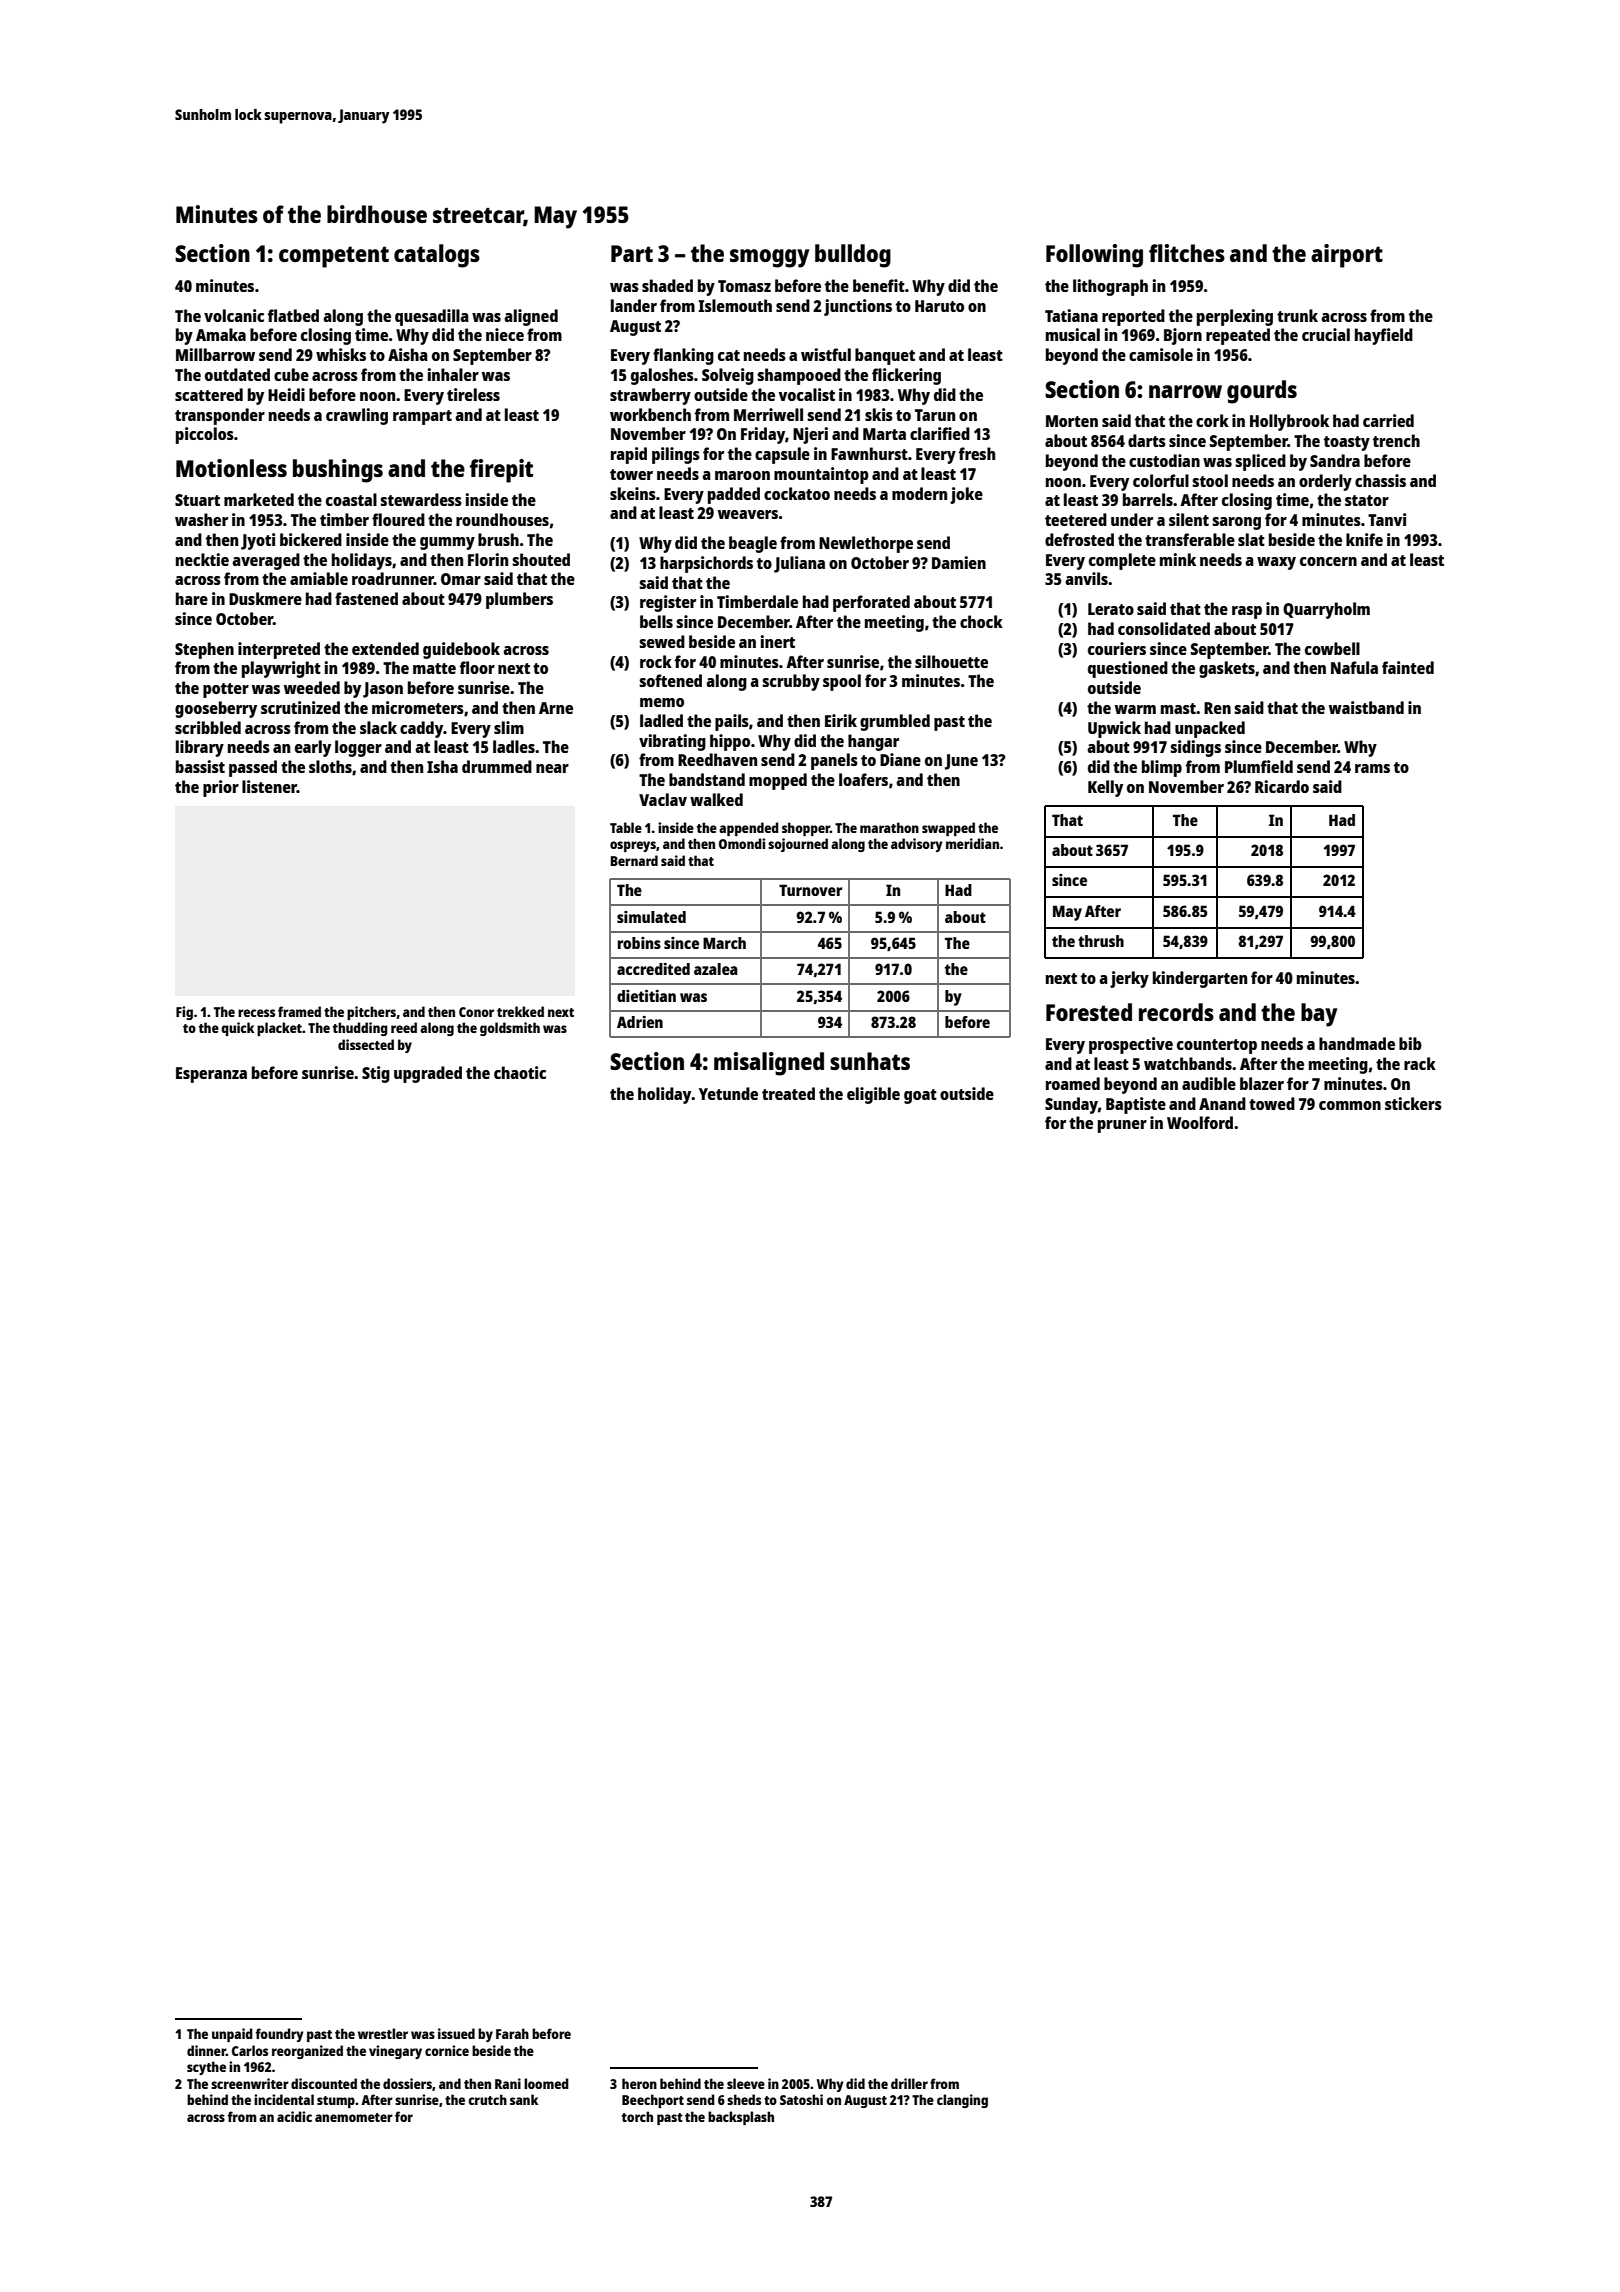 The height and width of the image is (2292, 1620). I want to click on pruner, so click(1122, 1126).
